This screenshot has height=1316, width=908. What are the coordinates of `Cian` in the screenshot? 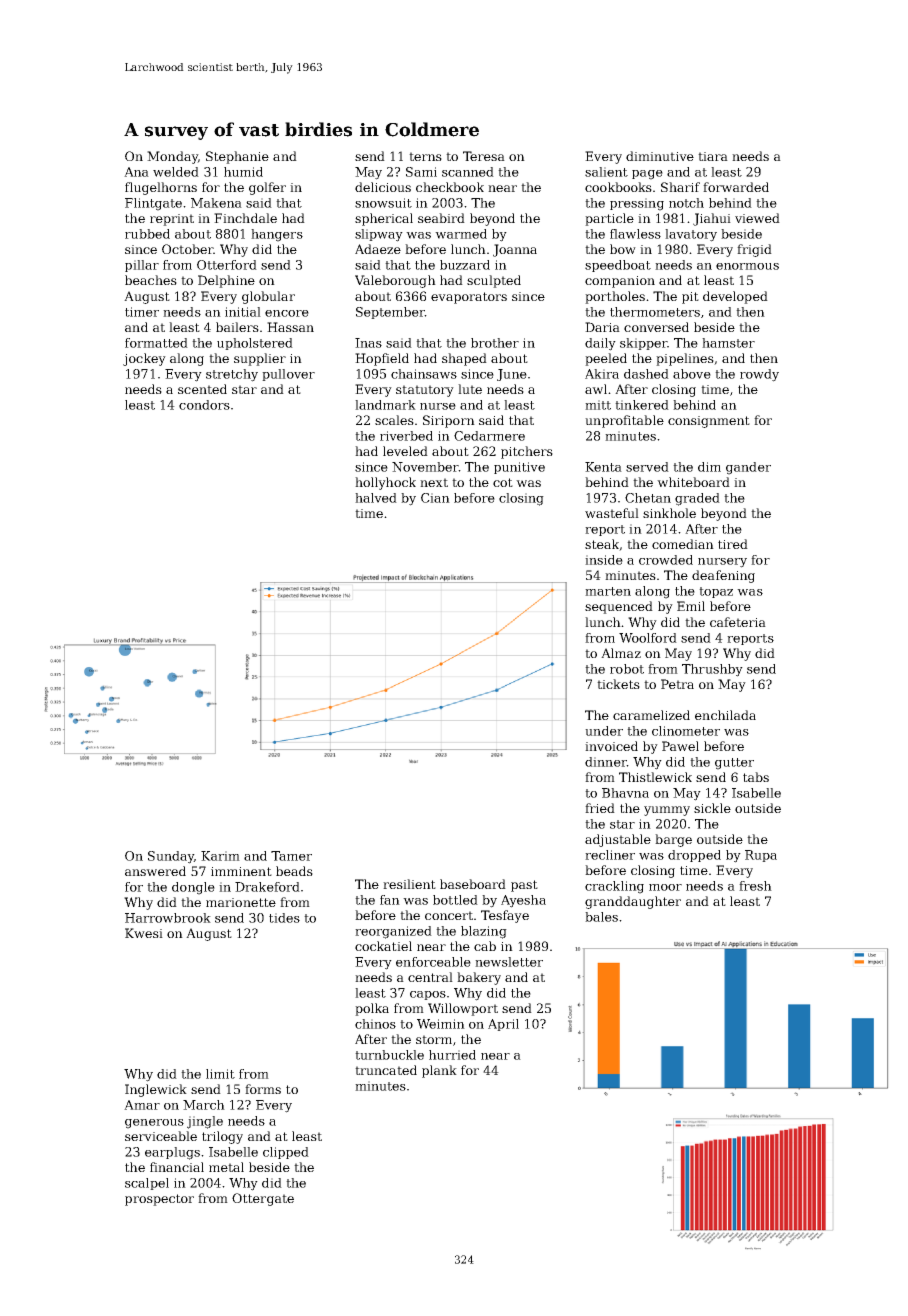 It's located at (435, 498).
